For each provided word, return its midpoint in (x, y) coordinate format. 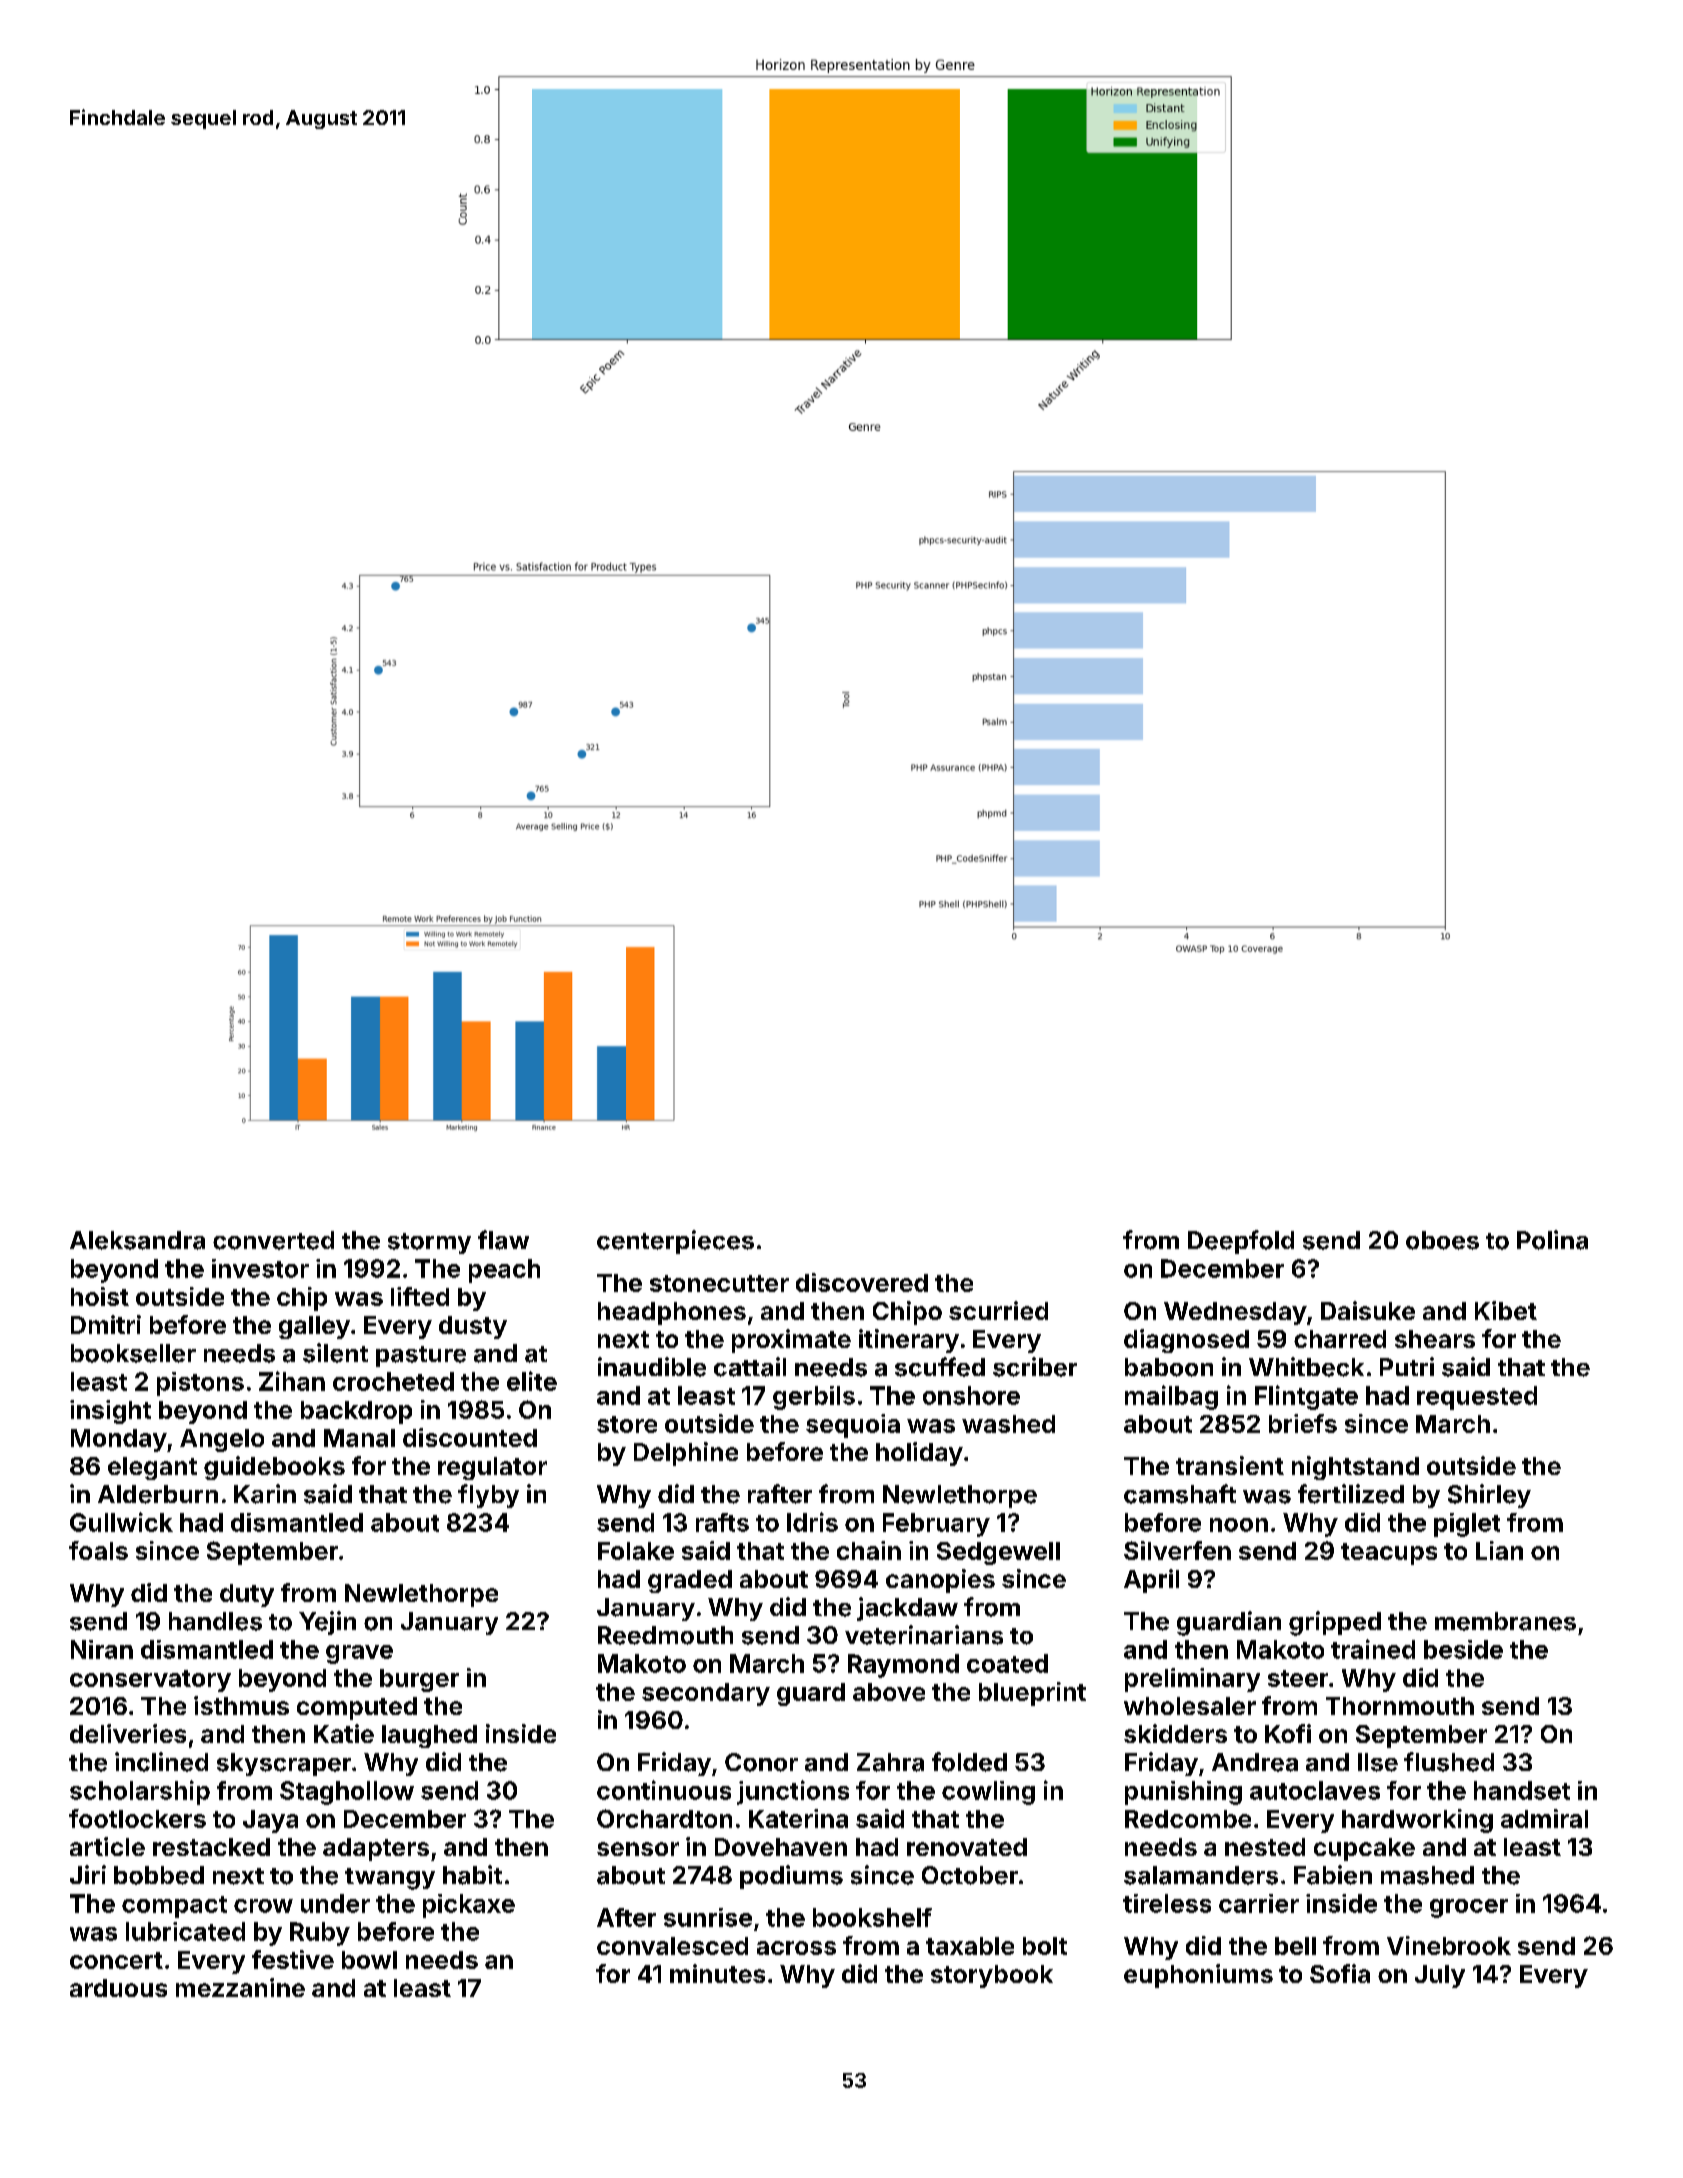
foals (98, 1550)
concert (116, 1960)
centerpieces (675, 1242)
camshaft (1180, 1494)
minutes (717, 1973)
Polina (1552, 1240)
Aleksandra (137, 1240)
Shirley (1489, 1496)
